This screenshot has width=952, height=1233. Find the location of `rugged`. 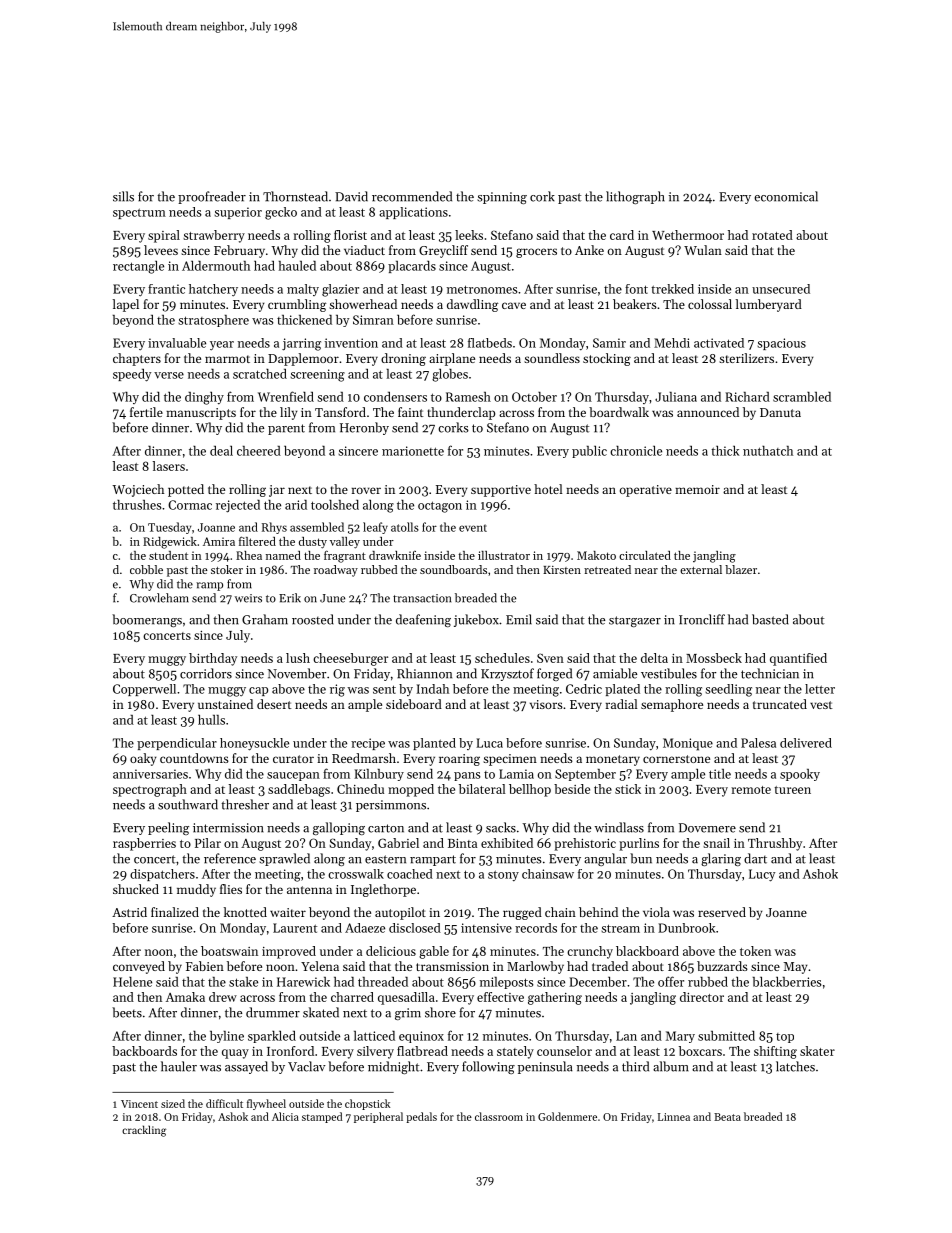

rugged is located at coordinates (522, 913).
